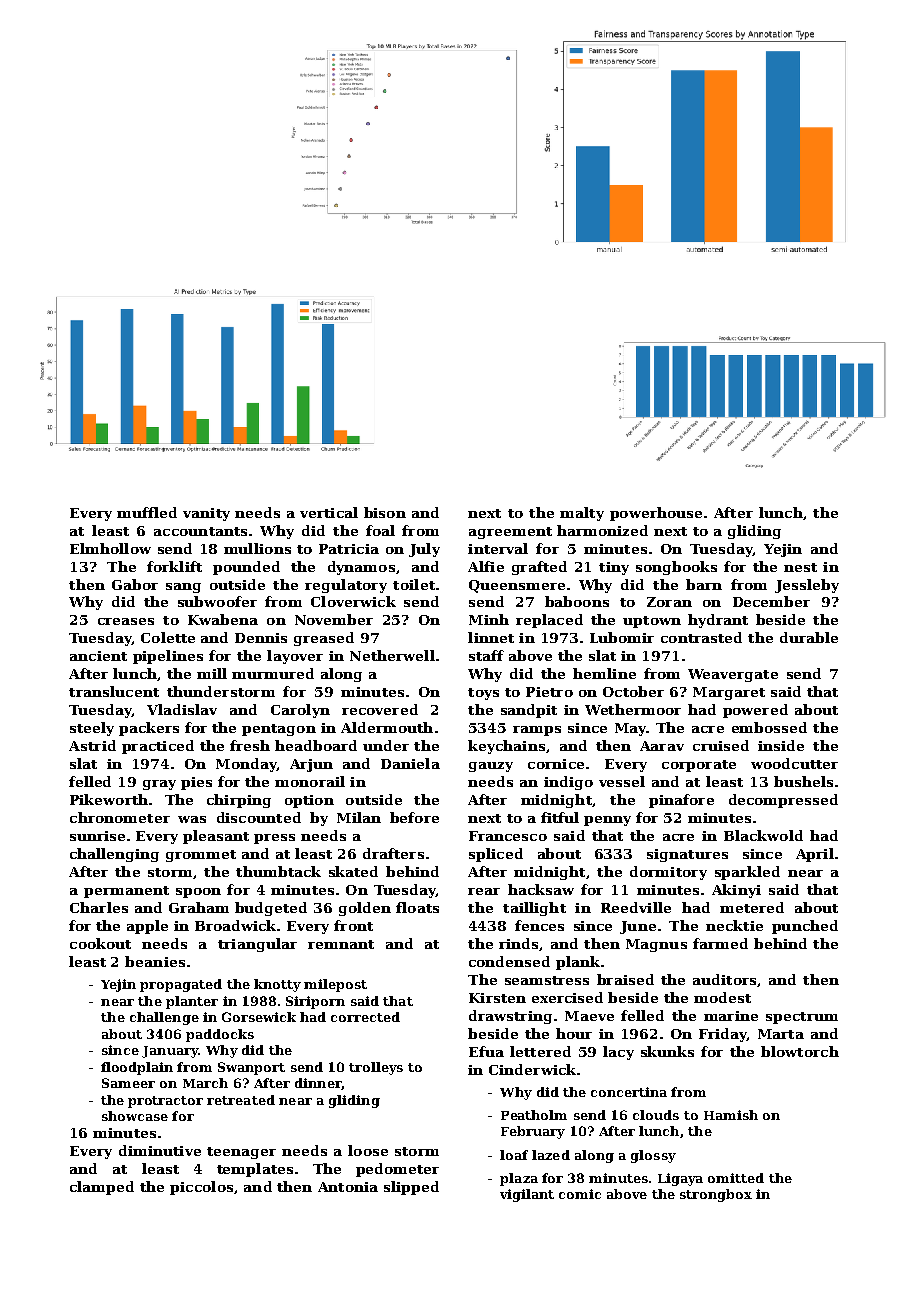 The width and height of the screenshot is (908, 1316). What do you see at coordinates (348, 1187) in the screenshot?
I see `Antonia` at bounding box center [348, 1187].
